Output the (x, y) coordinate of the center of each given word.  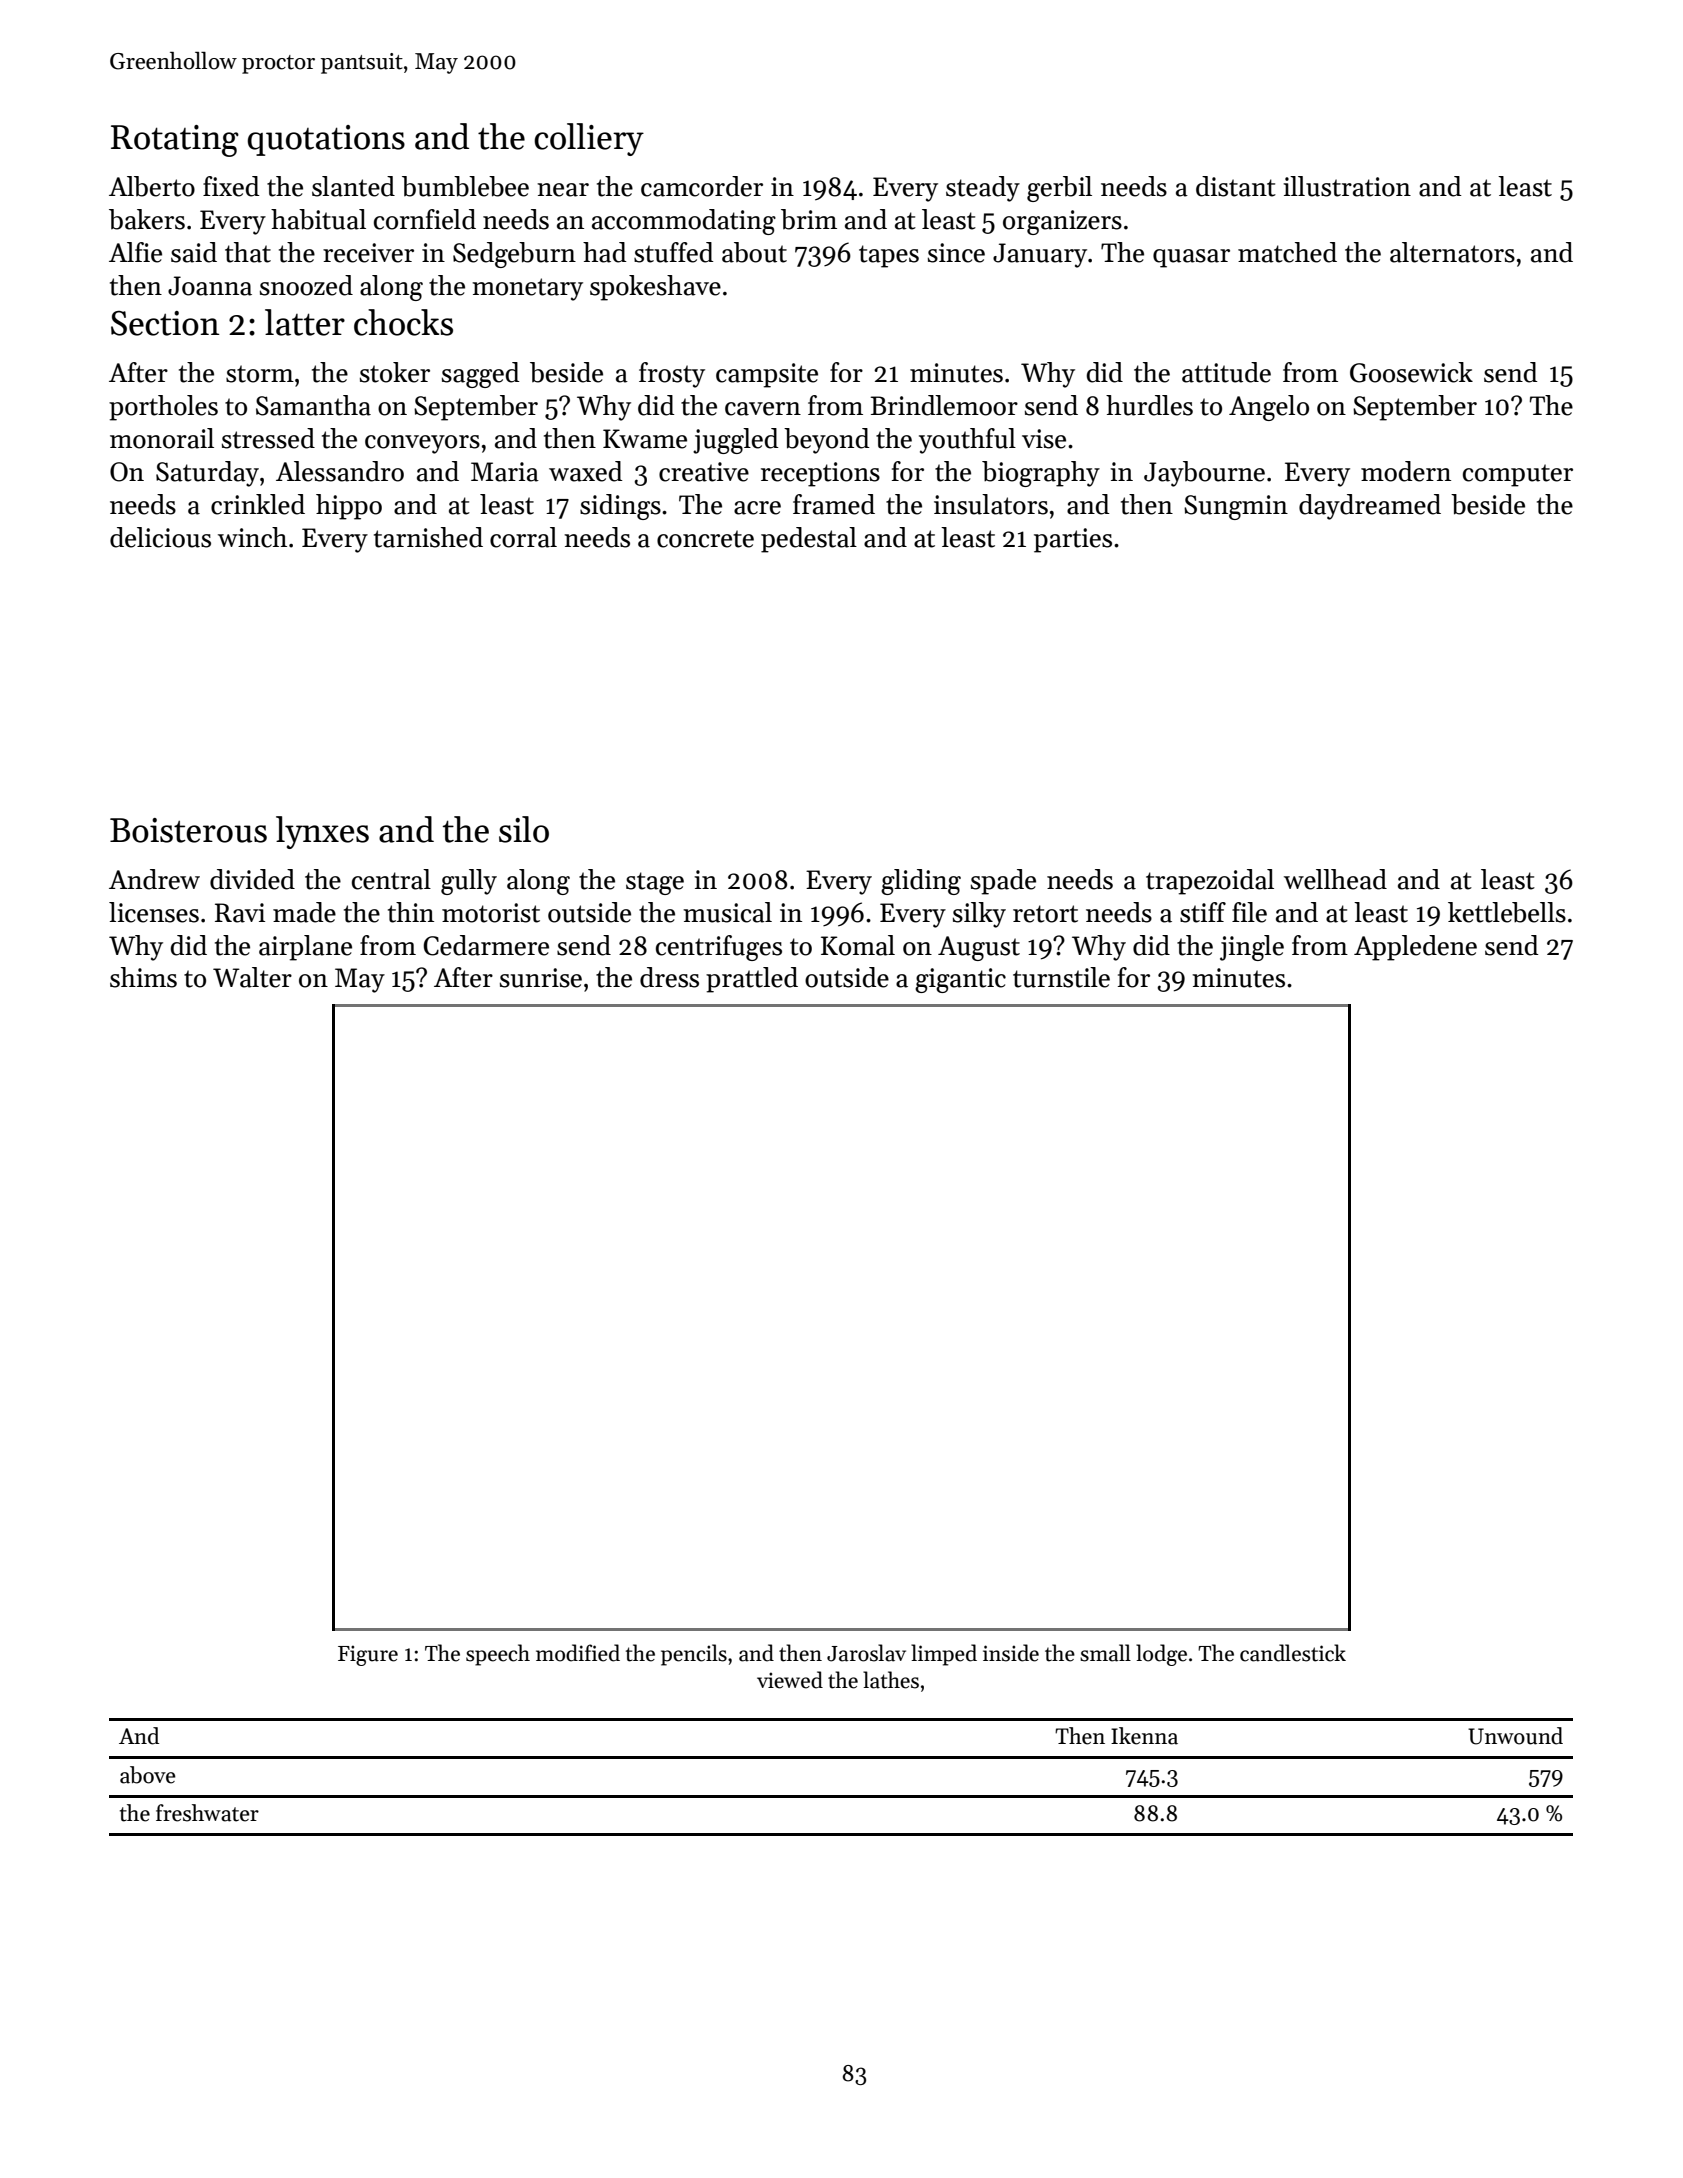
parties (1073, 540)
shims (143, 977)
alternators (1452, 252)
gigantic (960, 980)
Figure (368, 1655)
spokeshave (655, 288)
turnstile (1061, 977)
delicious (160, 537)
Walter (252, 977)
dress (669, 977)
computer (1518, 475)
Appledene (1415, 948)
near (563, 190)
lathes (891, 1680)
